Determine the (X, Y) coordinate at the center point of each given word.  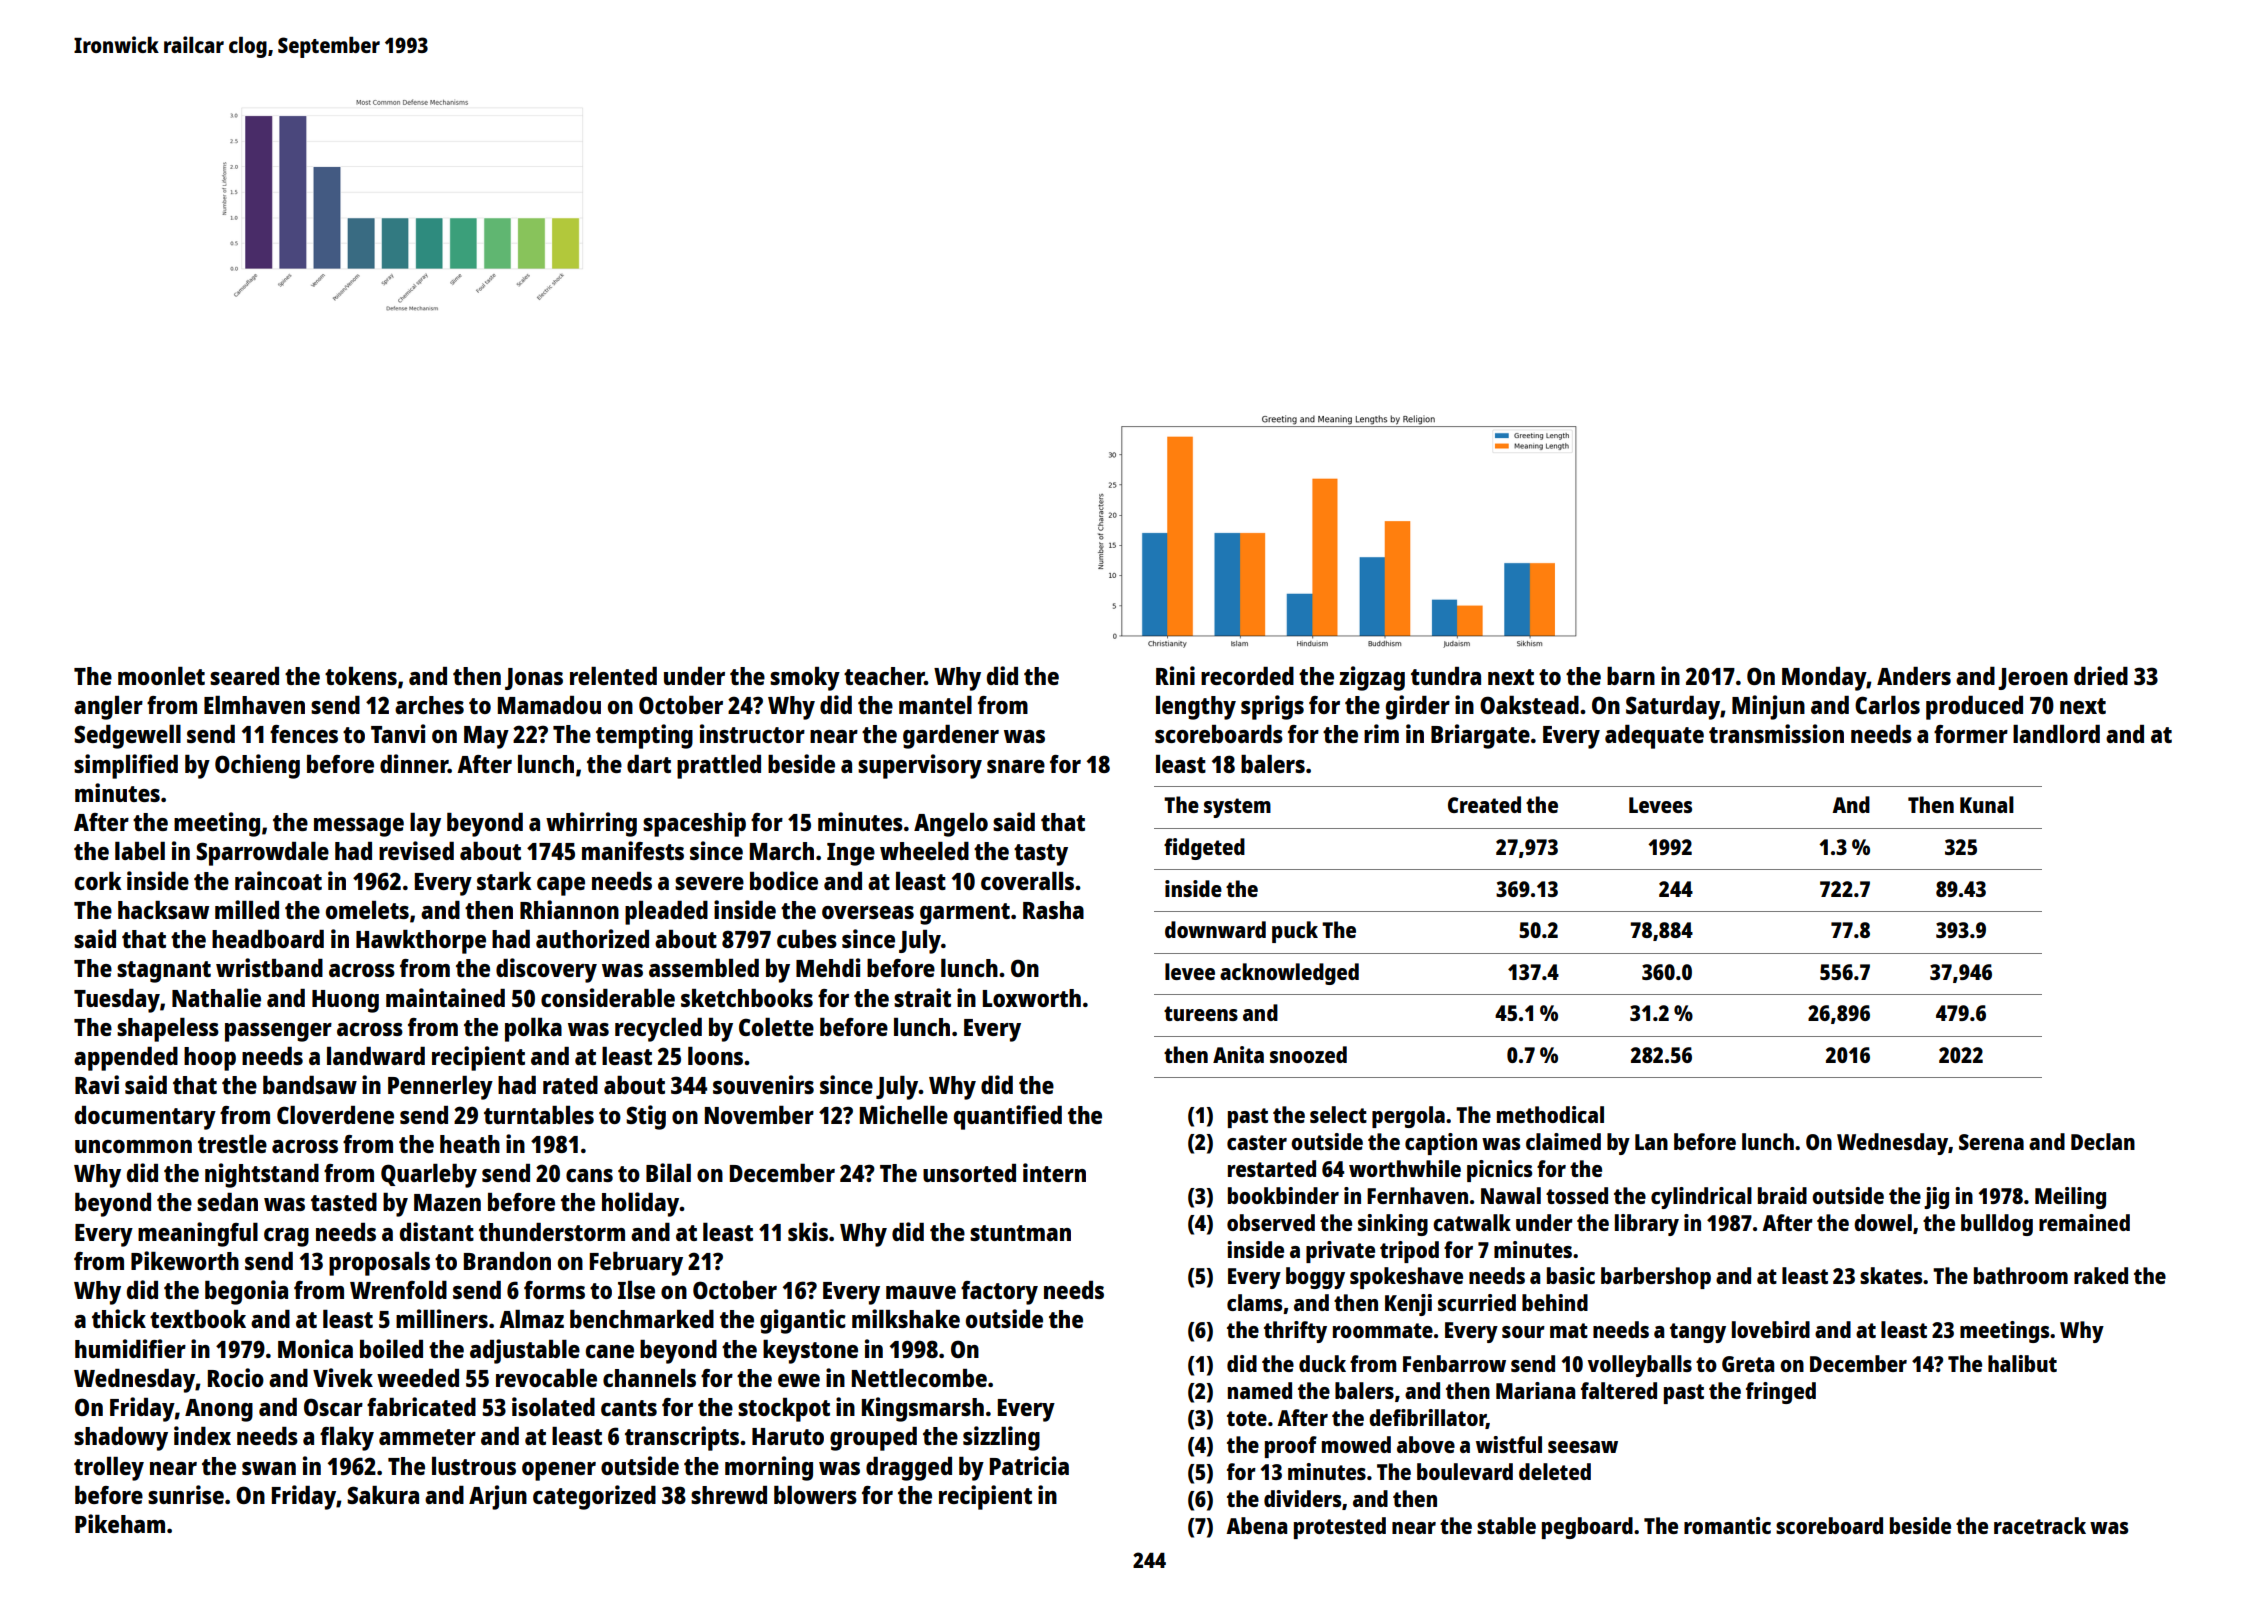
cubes (807, 939)
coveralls (1027, 881)
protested (1340, 1528)
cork (98, 881)
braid (1782, 1195)
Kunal (1987, 804)
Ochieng (257, 766)
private (1340, 1252)
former (1971, 734)
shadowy (121, 1439)
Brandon (507, 1261)
